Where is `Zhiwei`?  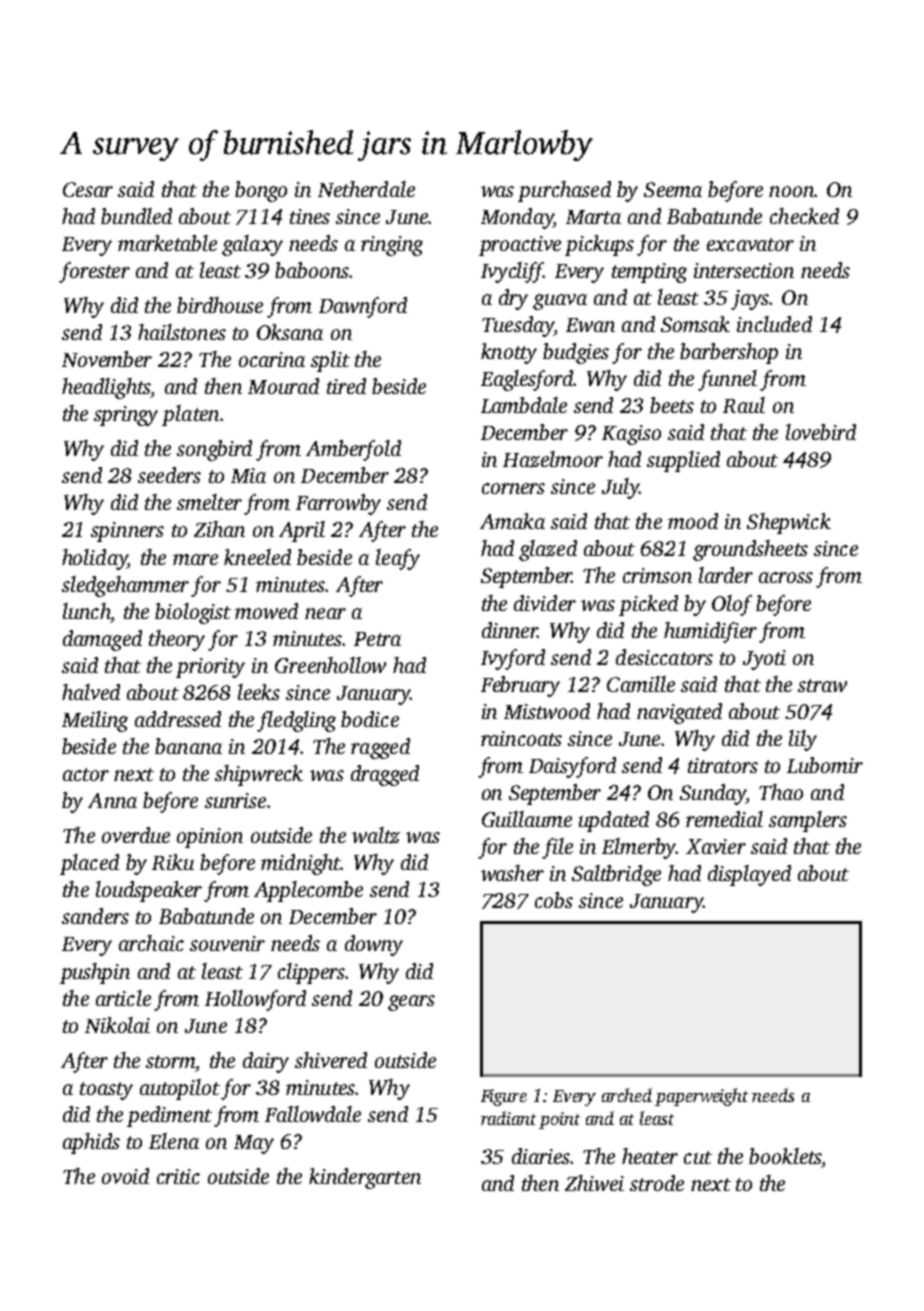
Zhiwei is located at coordinates (594, 1183).
